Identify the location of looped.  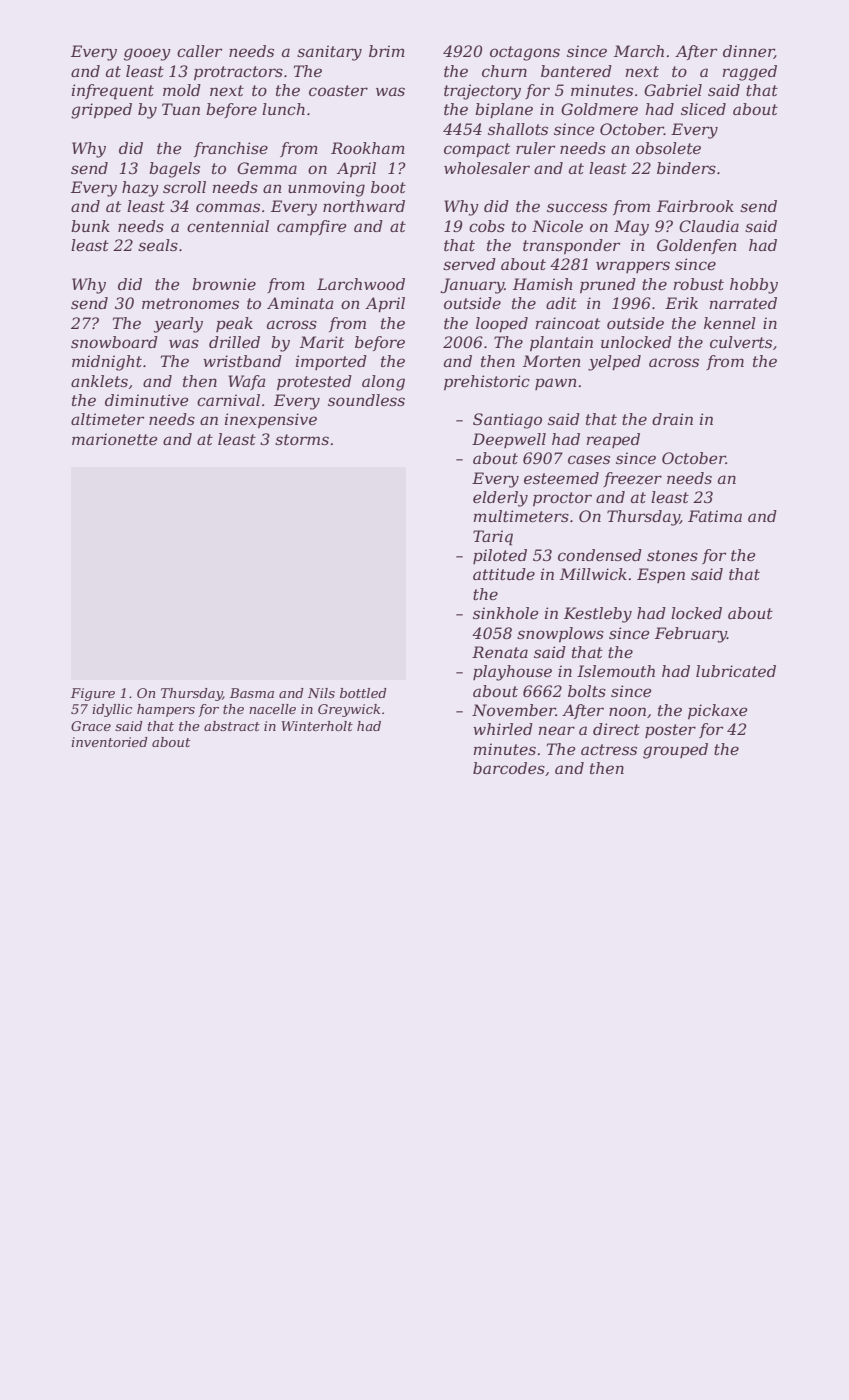
(502, 325).
